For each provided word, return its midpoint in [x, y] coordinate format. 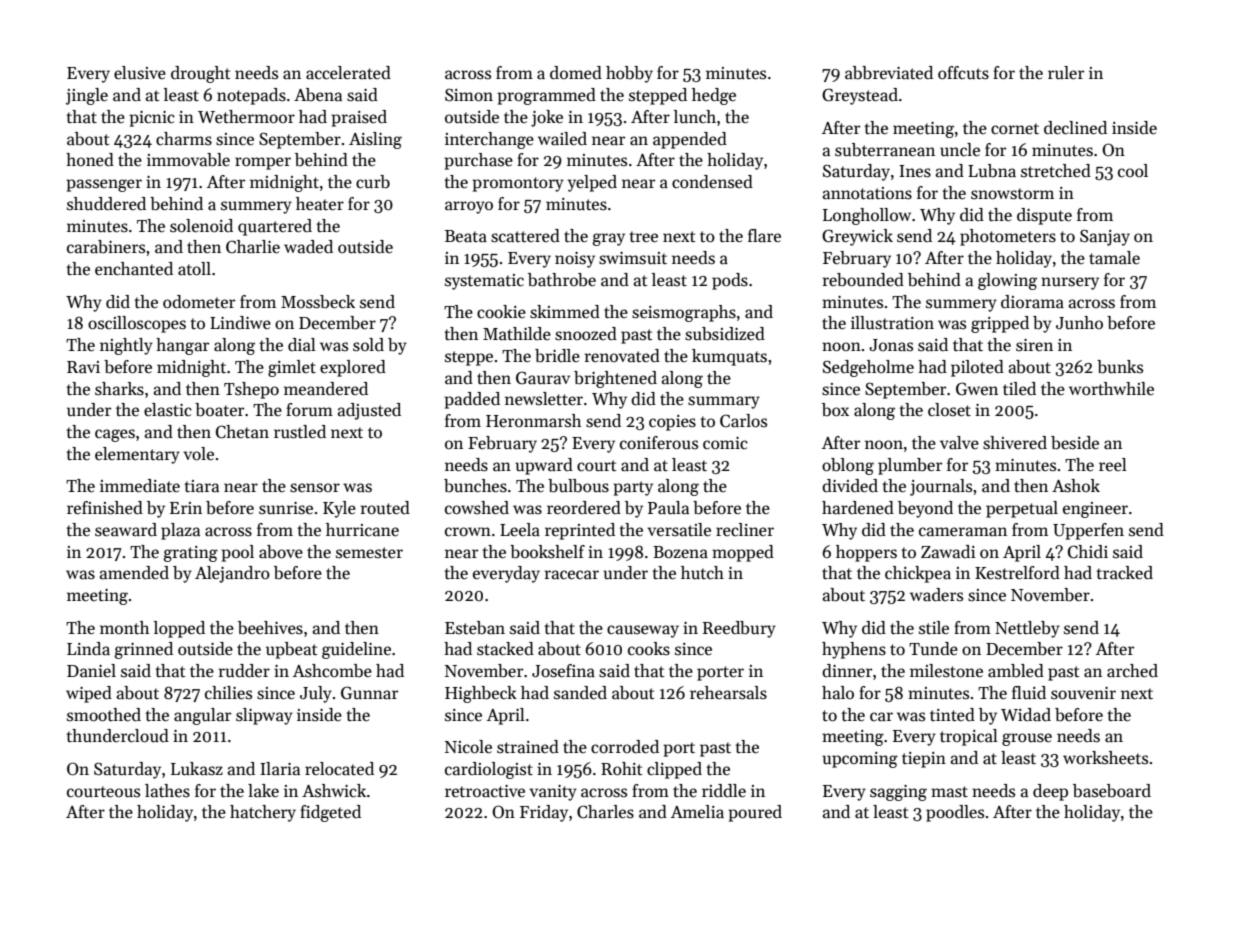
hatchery [263, 813]
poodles [955, 813]
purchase [478, 161]
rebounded [863, 280]
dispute [1044, 216]
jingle [87, 96]
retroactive [485, 791]
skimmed [565, 312]
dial [302, 345]
